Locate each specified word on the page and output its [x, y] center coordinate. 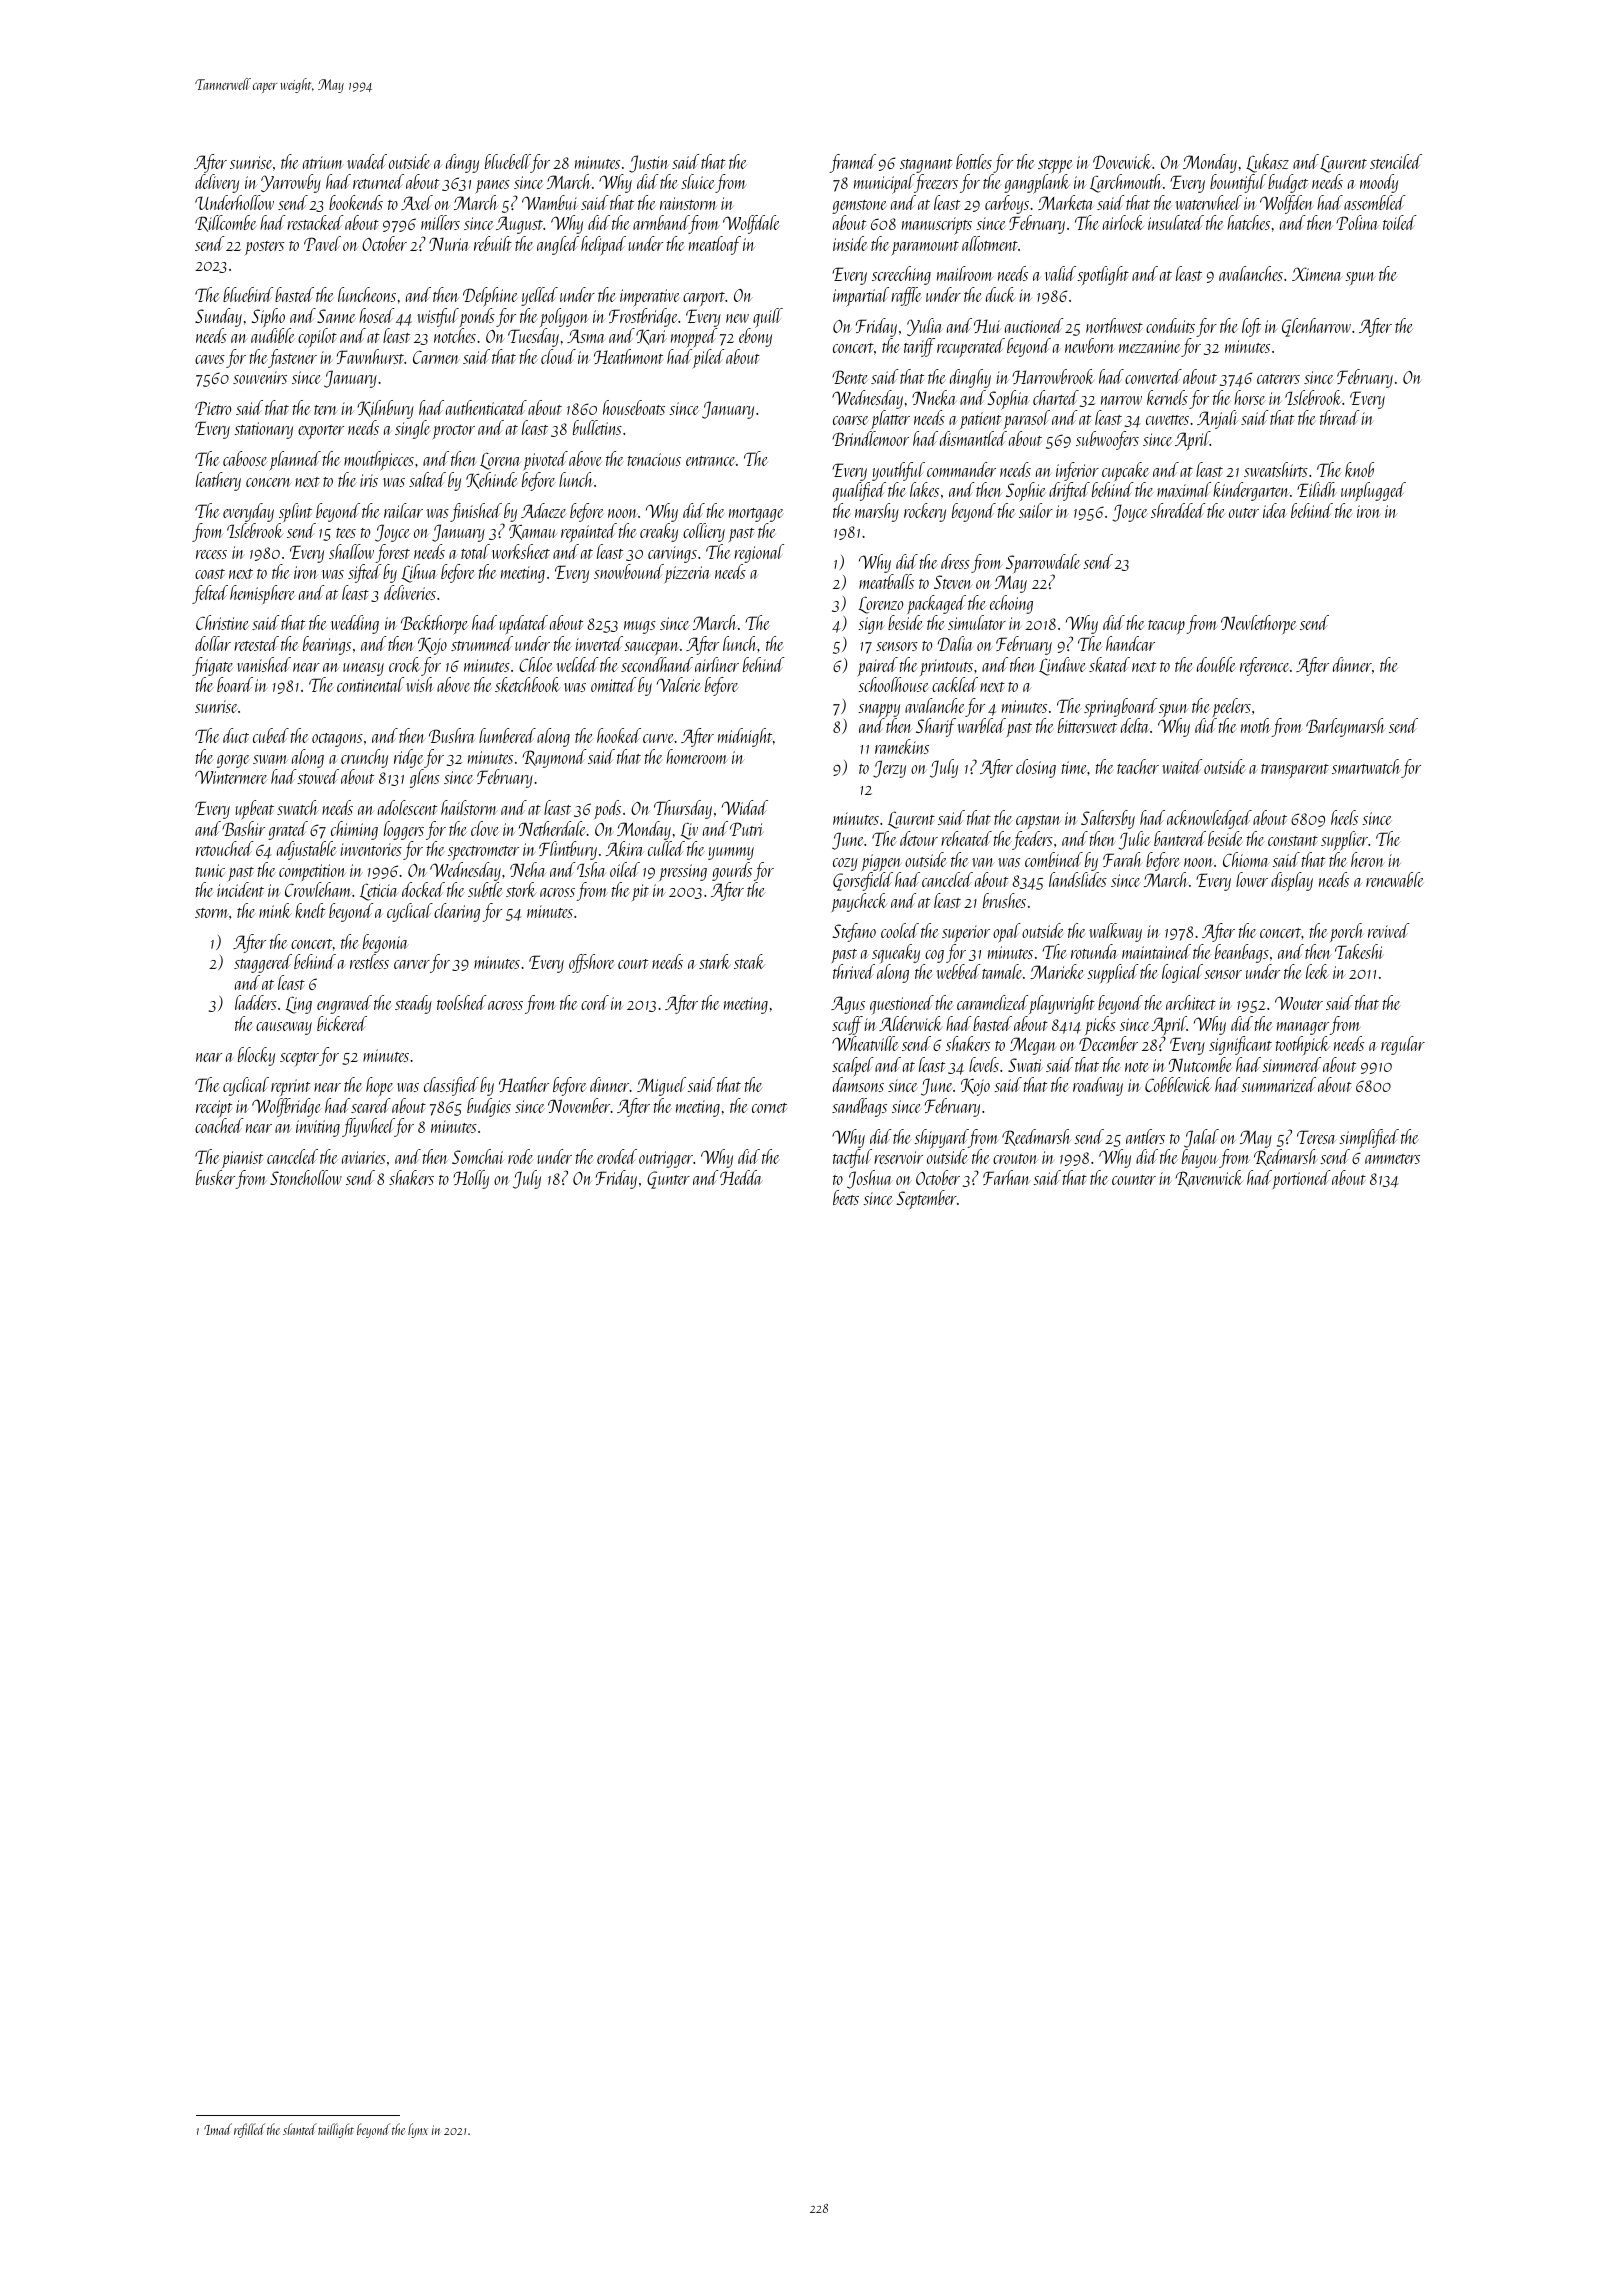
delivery [217, 183]
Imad [218, 2129]
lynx [418, 2130]
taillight [336, 2130]
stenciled [1396, 161]
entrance [711, 461]
